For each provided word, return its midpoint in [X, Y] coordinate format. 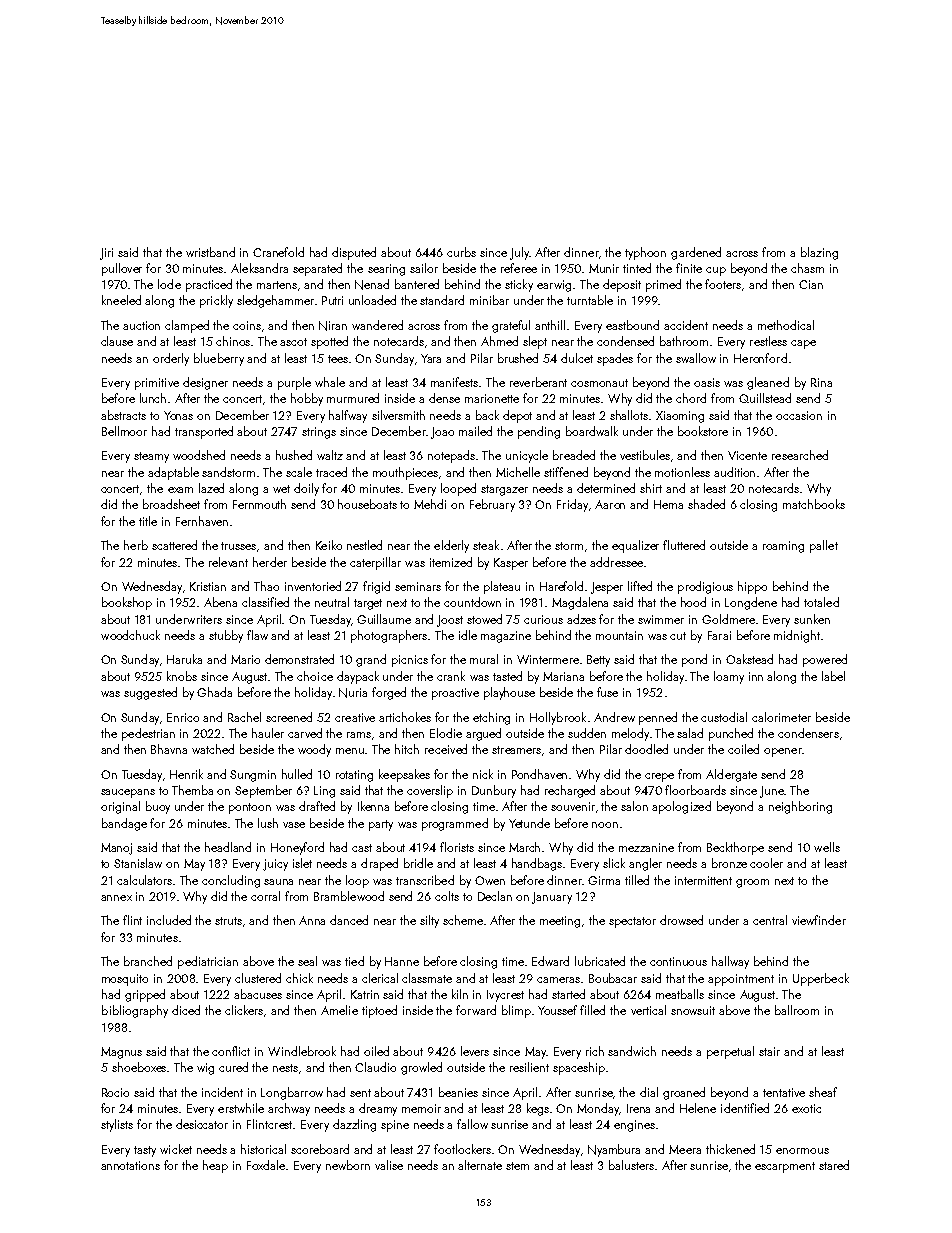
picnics [410, 661]
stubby [226, 636]
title [148, 521]
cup [716, 271]
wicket [176, 1149]
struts [228, 921]
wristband [210, 252]
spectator [632, 922]
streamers [516, 750]
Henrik [186, 774]
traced [331, 472]
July [519, 253]
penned [658, 718]
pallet [824, 546]
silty [429, 921]
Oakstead [749, 659]
